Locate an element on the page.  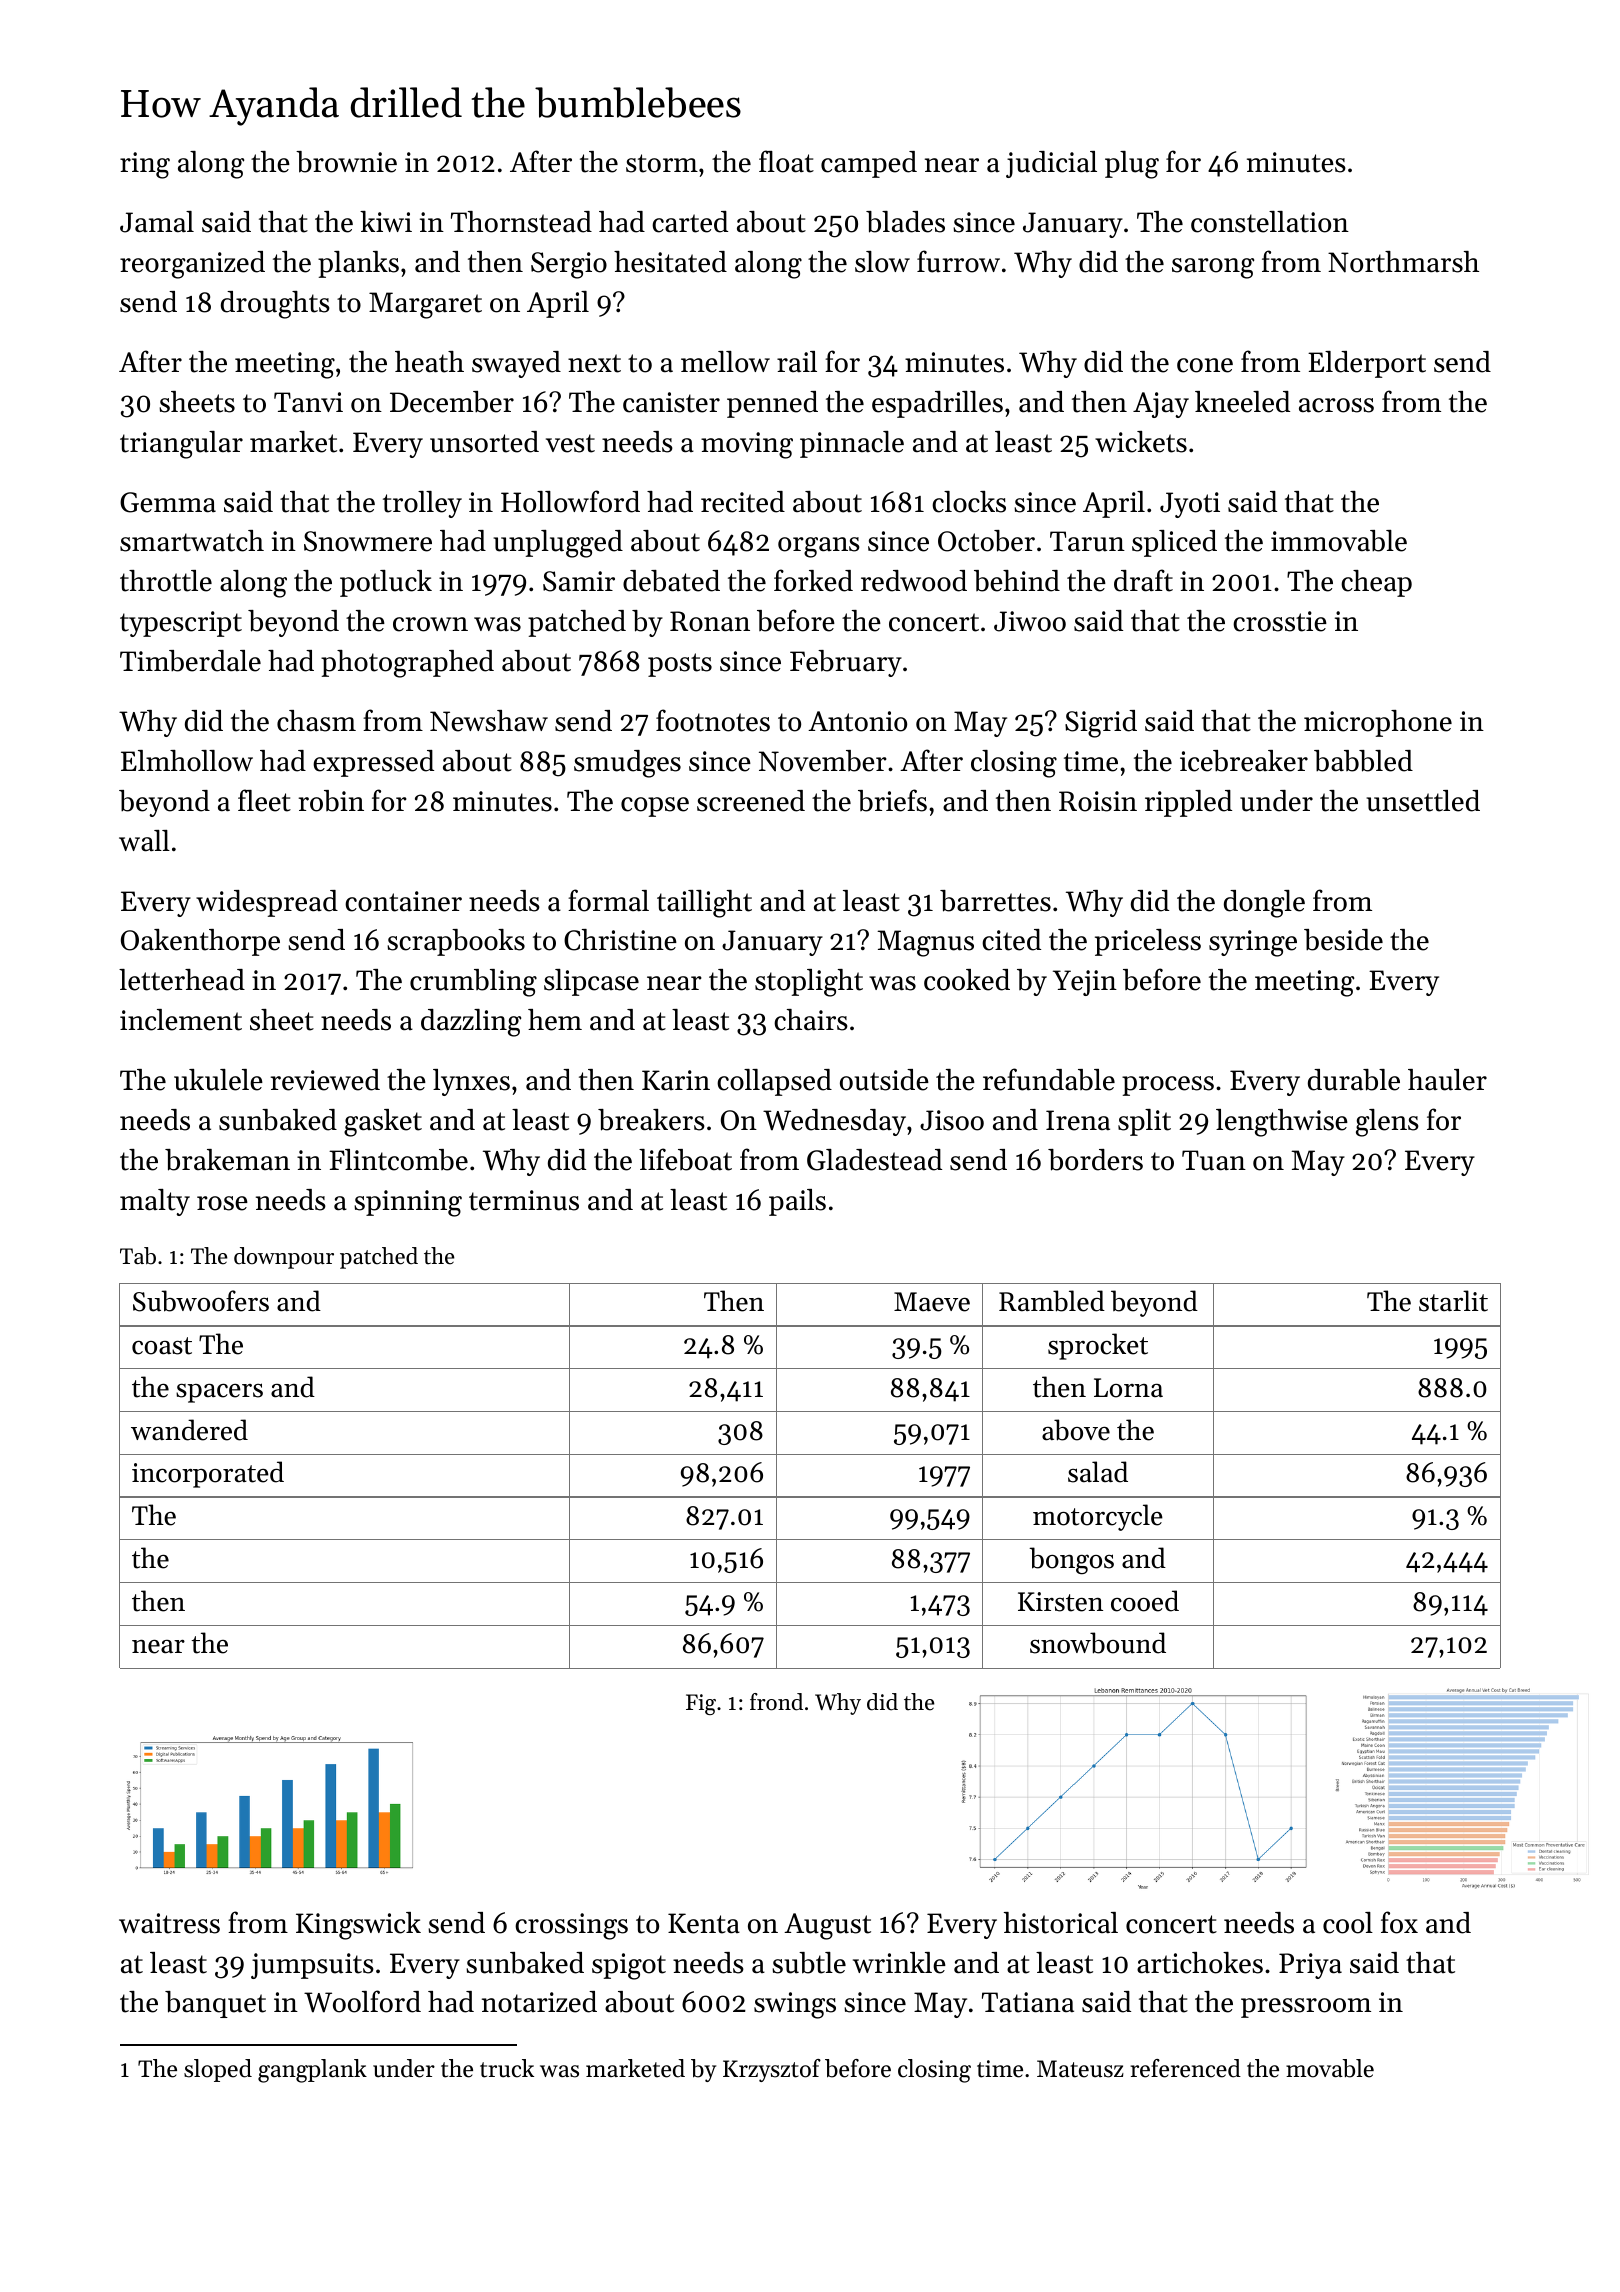
Gemma is located at coordinates (168, 502).
